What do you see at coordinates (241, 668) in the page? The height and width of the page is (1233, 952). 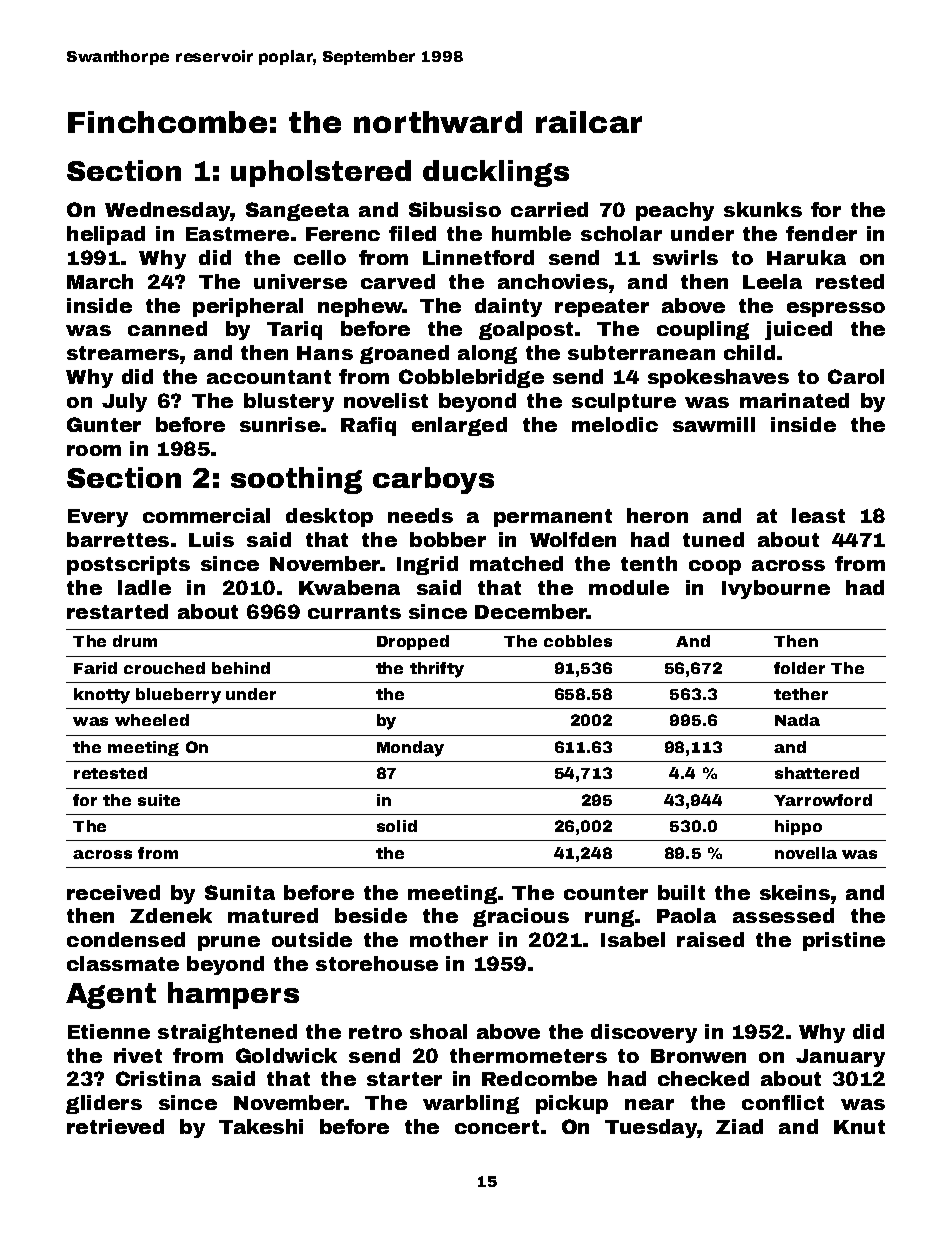 I see `behind` at bounding box center [241, 668].
